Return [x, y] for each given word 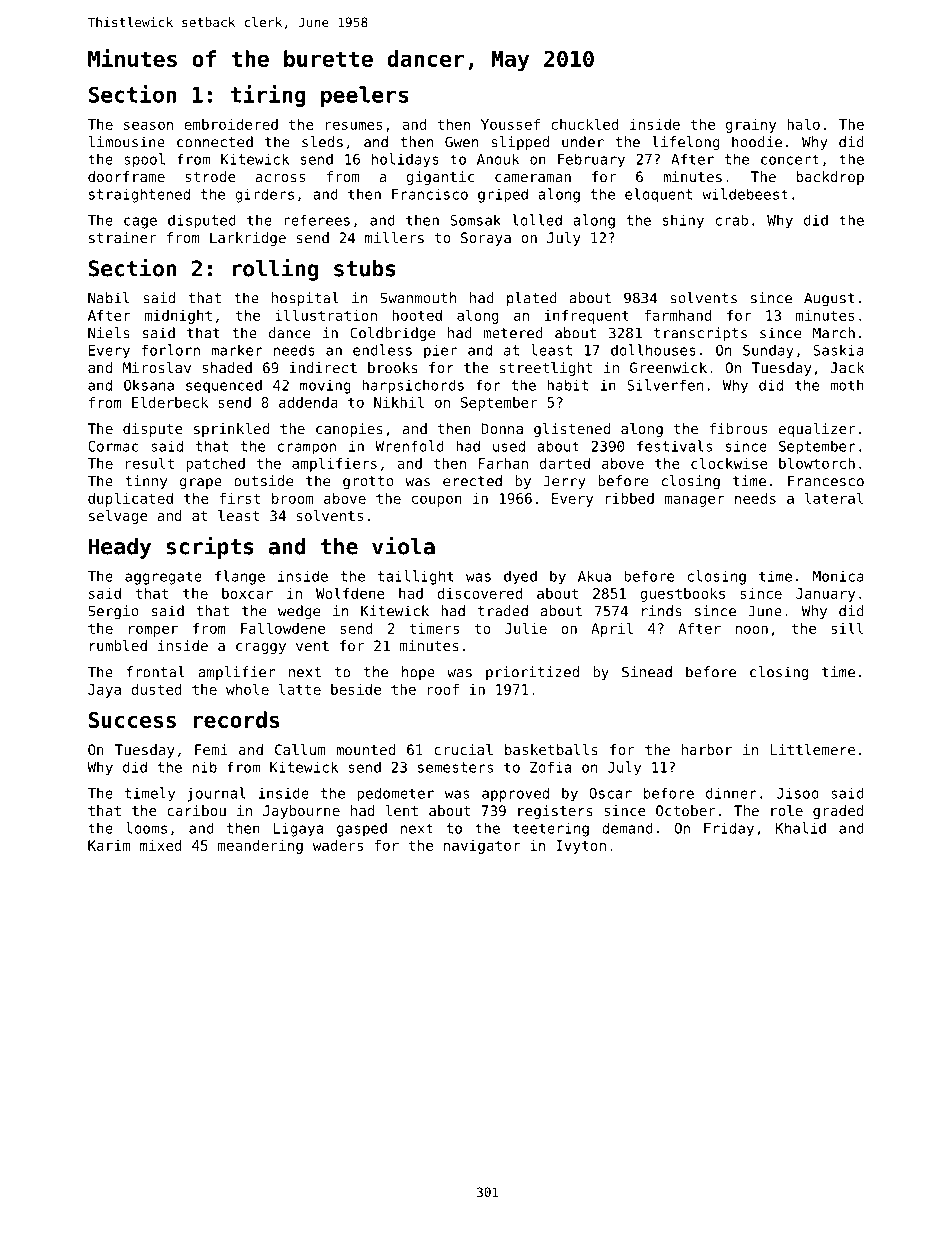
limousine [126, 142]
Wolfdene [350, 593]
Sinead [647, 672]
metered [513, 333]
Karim [109, 845]
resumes [354, 125]
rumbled [118, 645]
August [829, 299]
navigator [482, 847]
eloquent [658, 195]
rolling [275, 270]
